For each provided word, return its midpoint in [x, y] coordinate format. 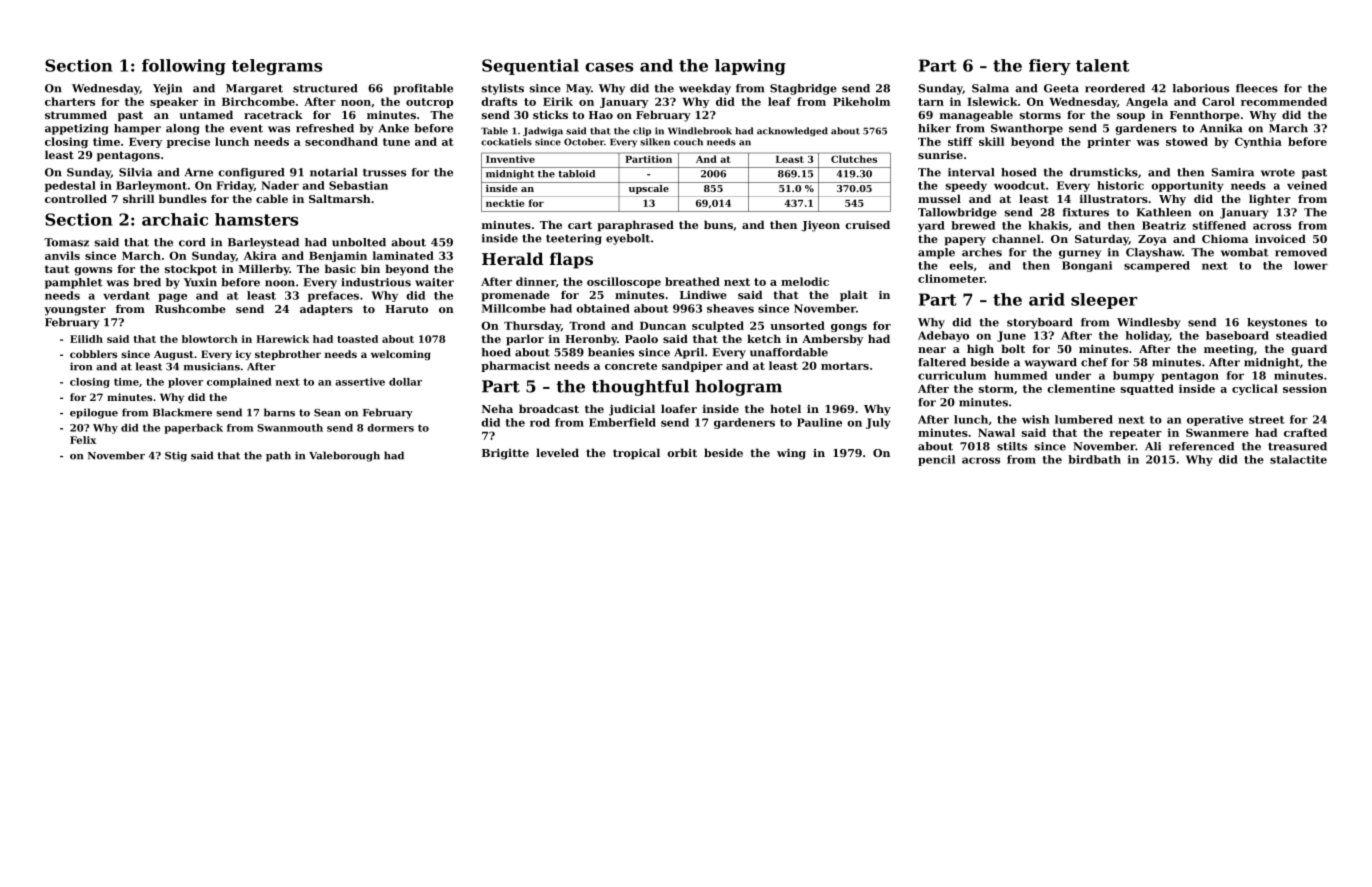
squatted [1147, 389]
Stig [176, 456]
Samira [1232, 172]
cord [192, 242]
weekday [705, 89]
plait [854, 296]
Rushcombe [190, 308]
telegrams [277, 67]
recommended [1284, 101]
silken [655, 142]
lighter [1270, 200]
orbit [682, 452]
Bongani [1087, 266]
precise [188, 142]
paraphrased [635, 226]
